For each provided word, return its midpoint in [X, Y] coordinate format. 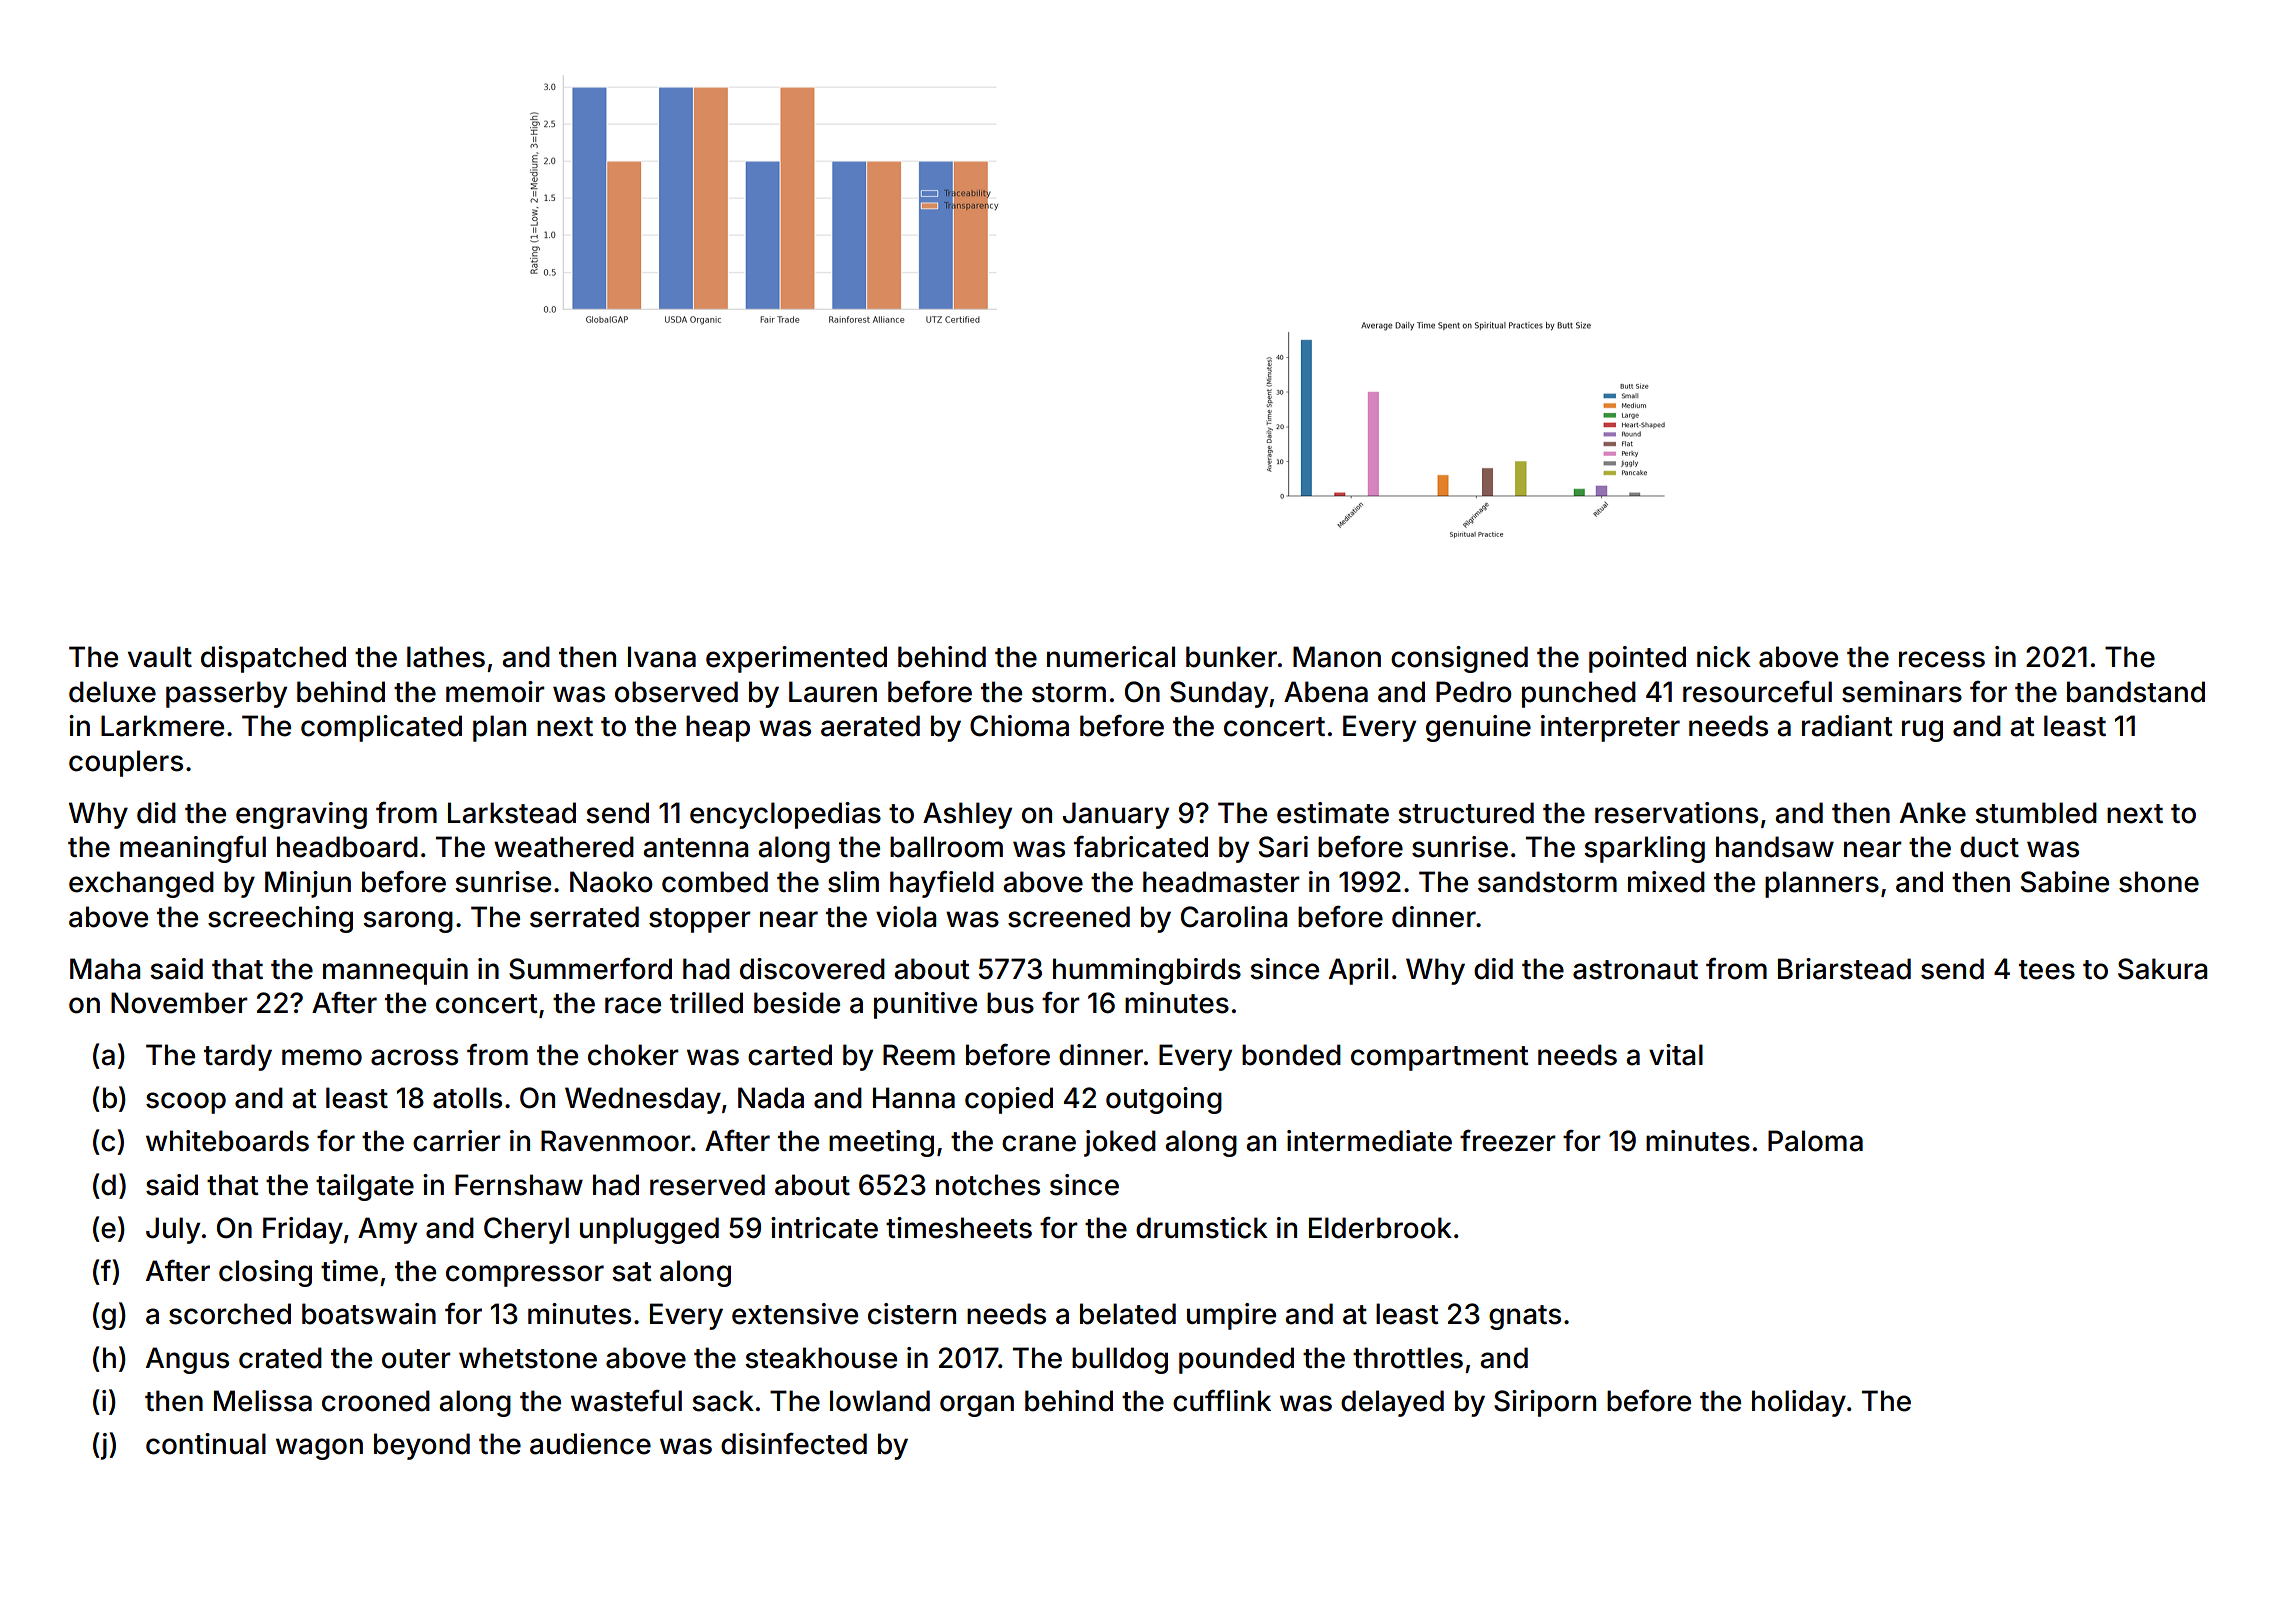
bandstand [2136, 692]
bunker [1231, 657]
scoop [186, 1103]
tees [2047, 970]
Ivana [662, 657]
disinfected [794, 1444]
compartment [1440, 1058]
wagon [319, 1449]
